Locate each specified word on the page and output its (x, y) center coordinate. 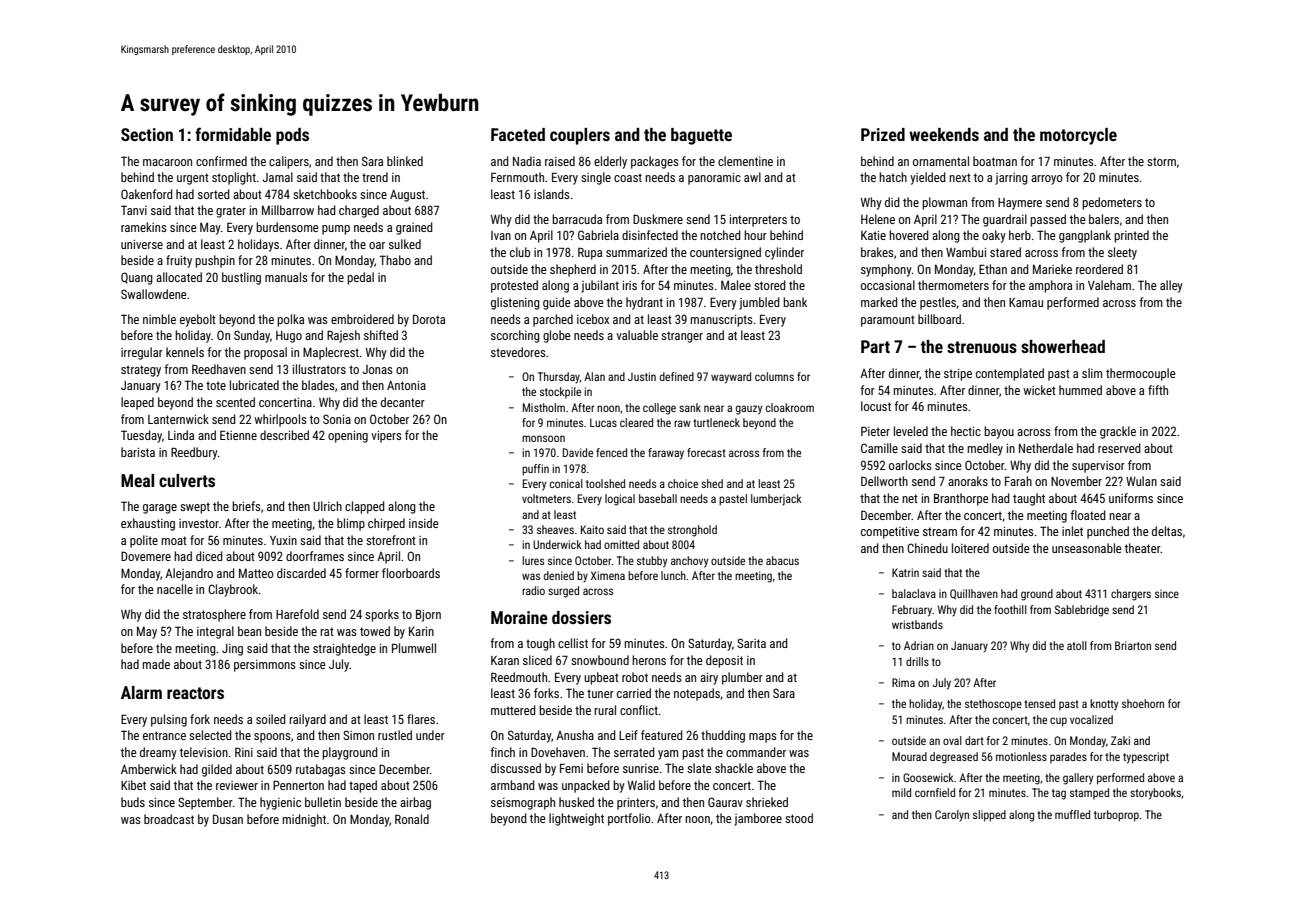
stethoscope (993, 705)
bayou (999, 432)
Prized (883, 134)
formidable (233, 134)
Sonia (337, 419)
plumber (742, 678)
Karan (505, 660)
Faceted (518, 134)
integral (215, 632)
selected (210, 735)
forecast (706, 452)
